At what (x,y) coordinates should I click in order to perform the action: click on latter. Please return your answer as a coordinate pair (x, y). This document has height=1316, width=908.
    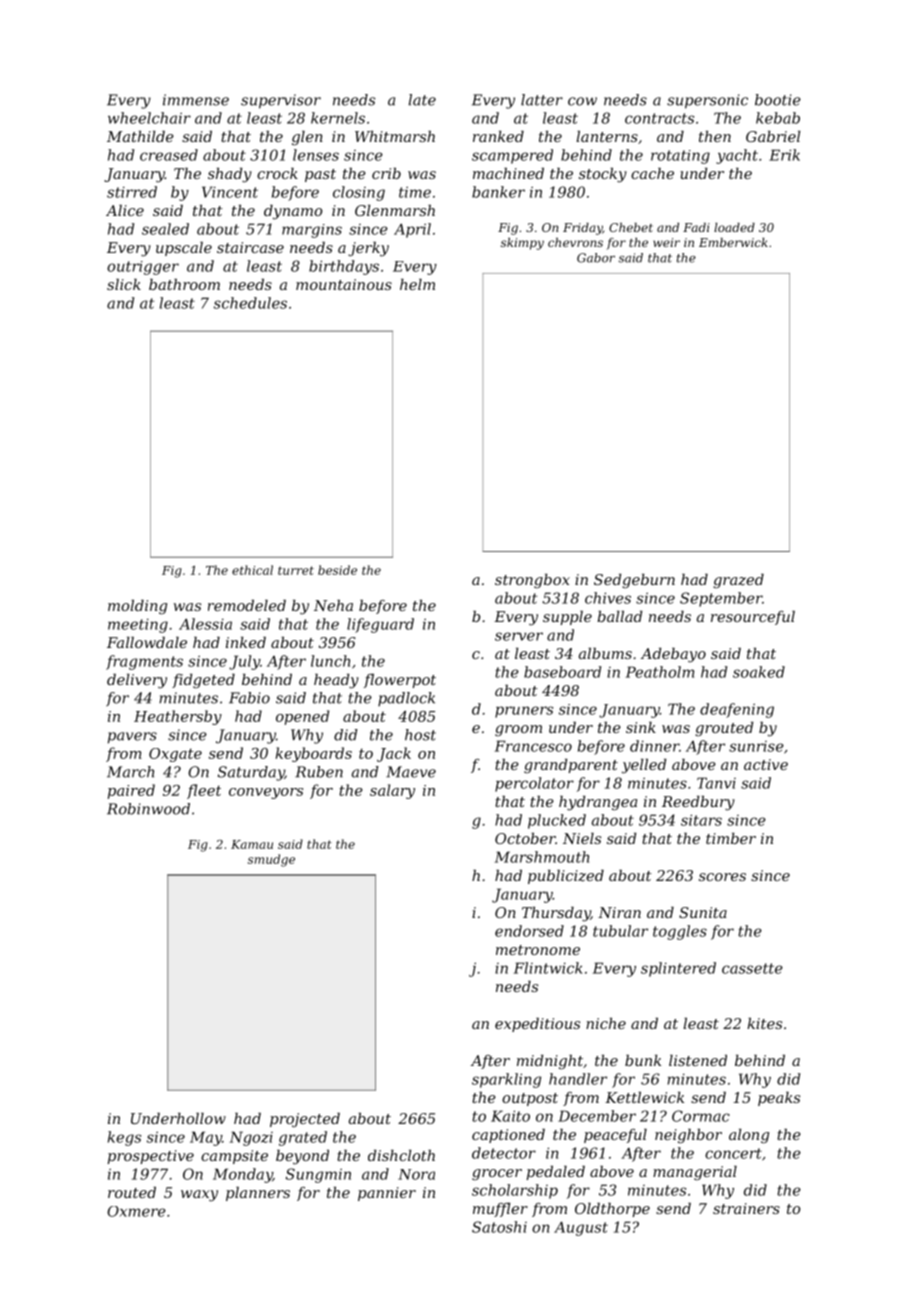
    Looking at the image, I should click on (542, 100).
